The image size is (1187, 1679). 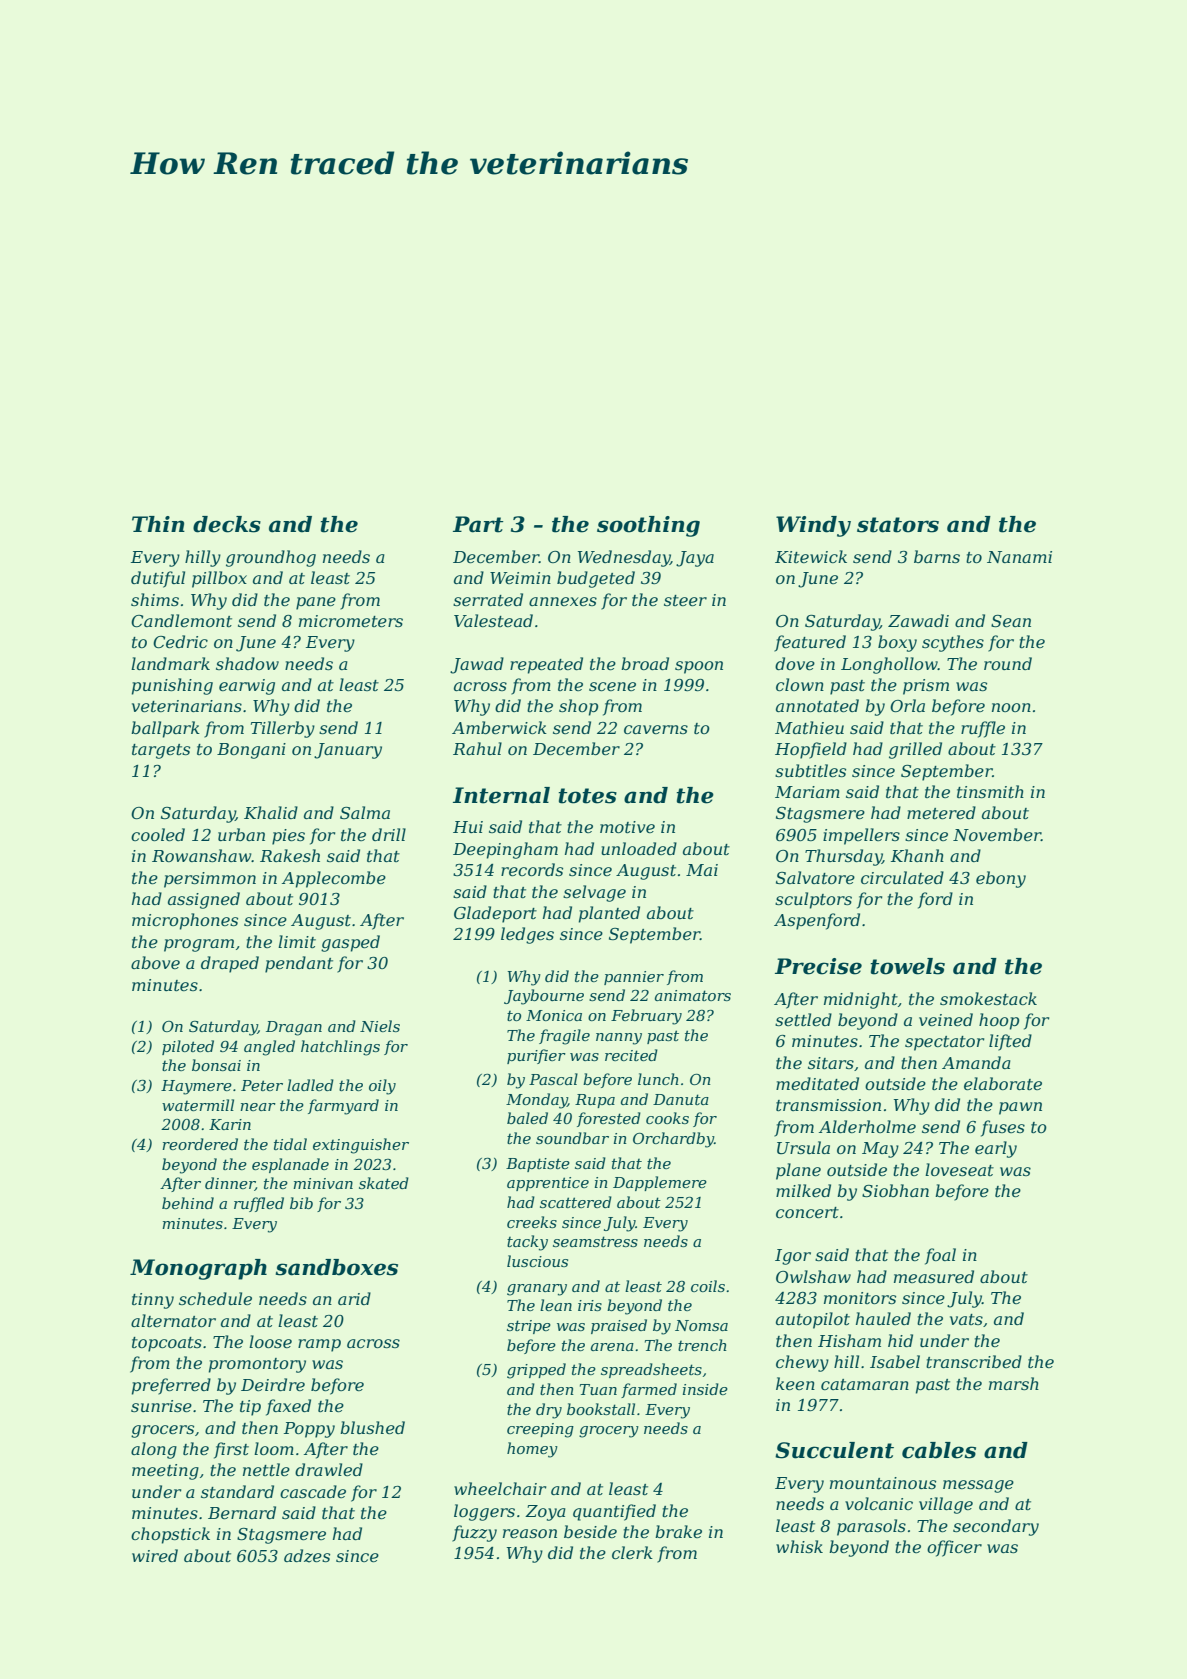 I want to click on monitors, so click(x=860, y=1298).
